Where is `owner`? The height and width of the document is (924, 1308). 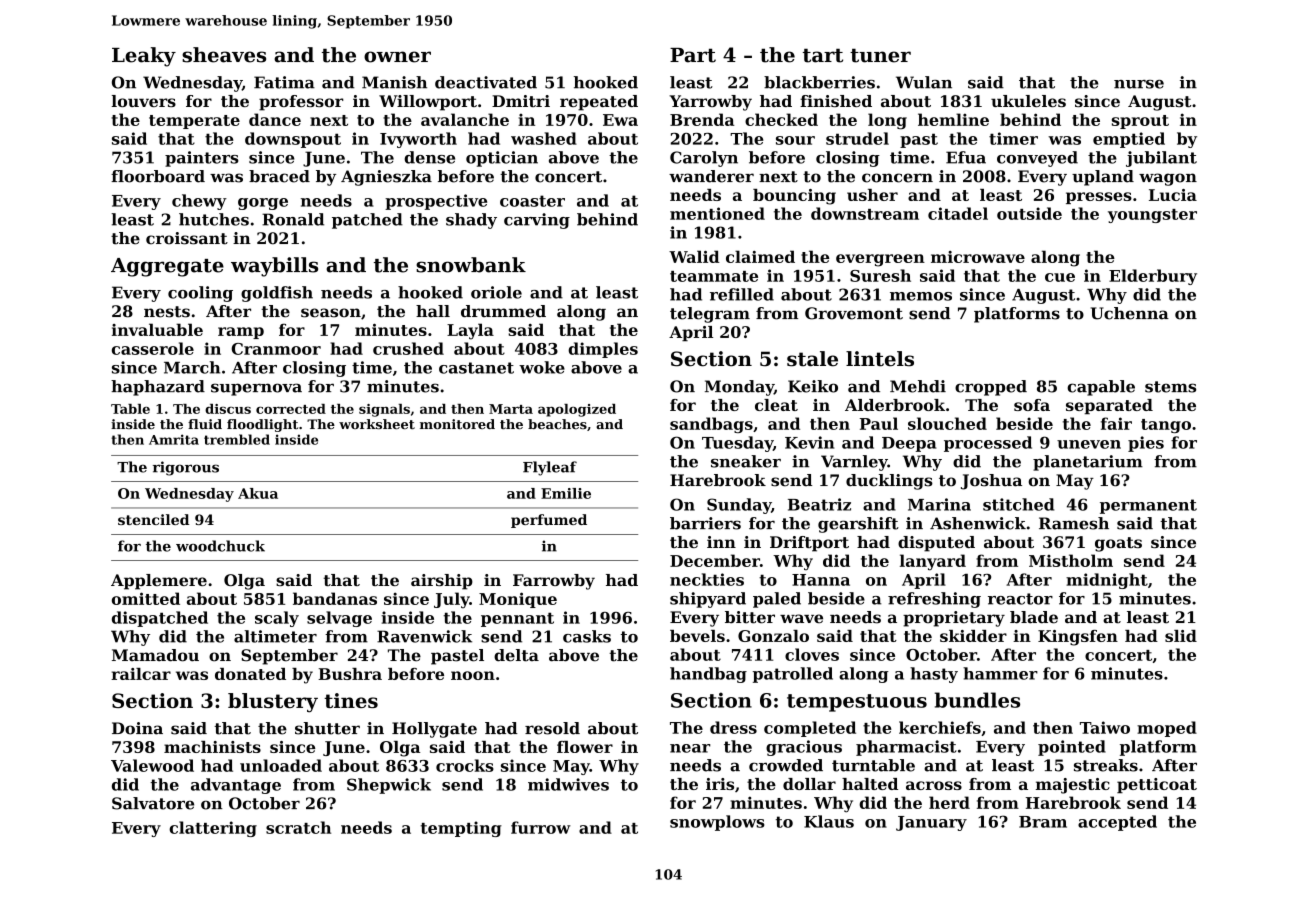 owner is located at coordinates (397, 57).
